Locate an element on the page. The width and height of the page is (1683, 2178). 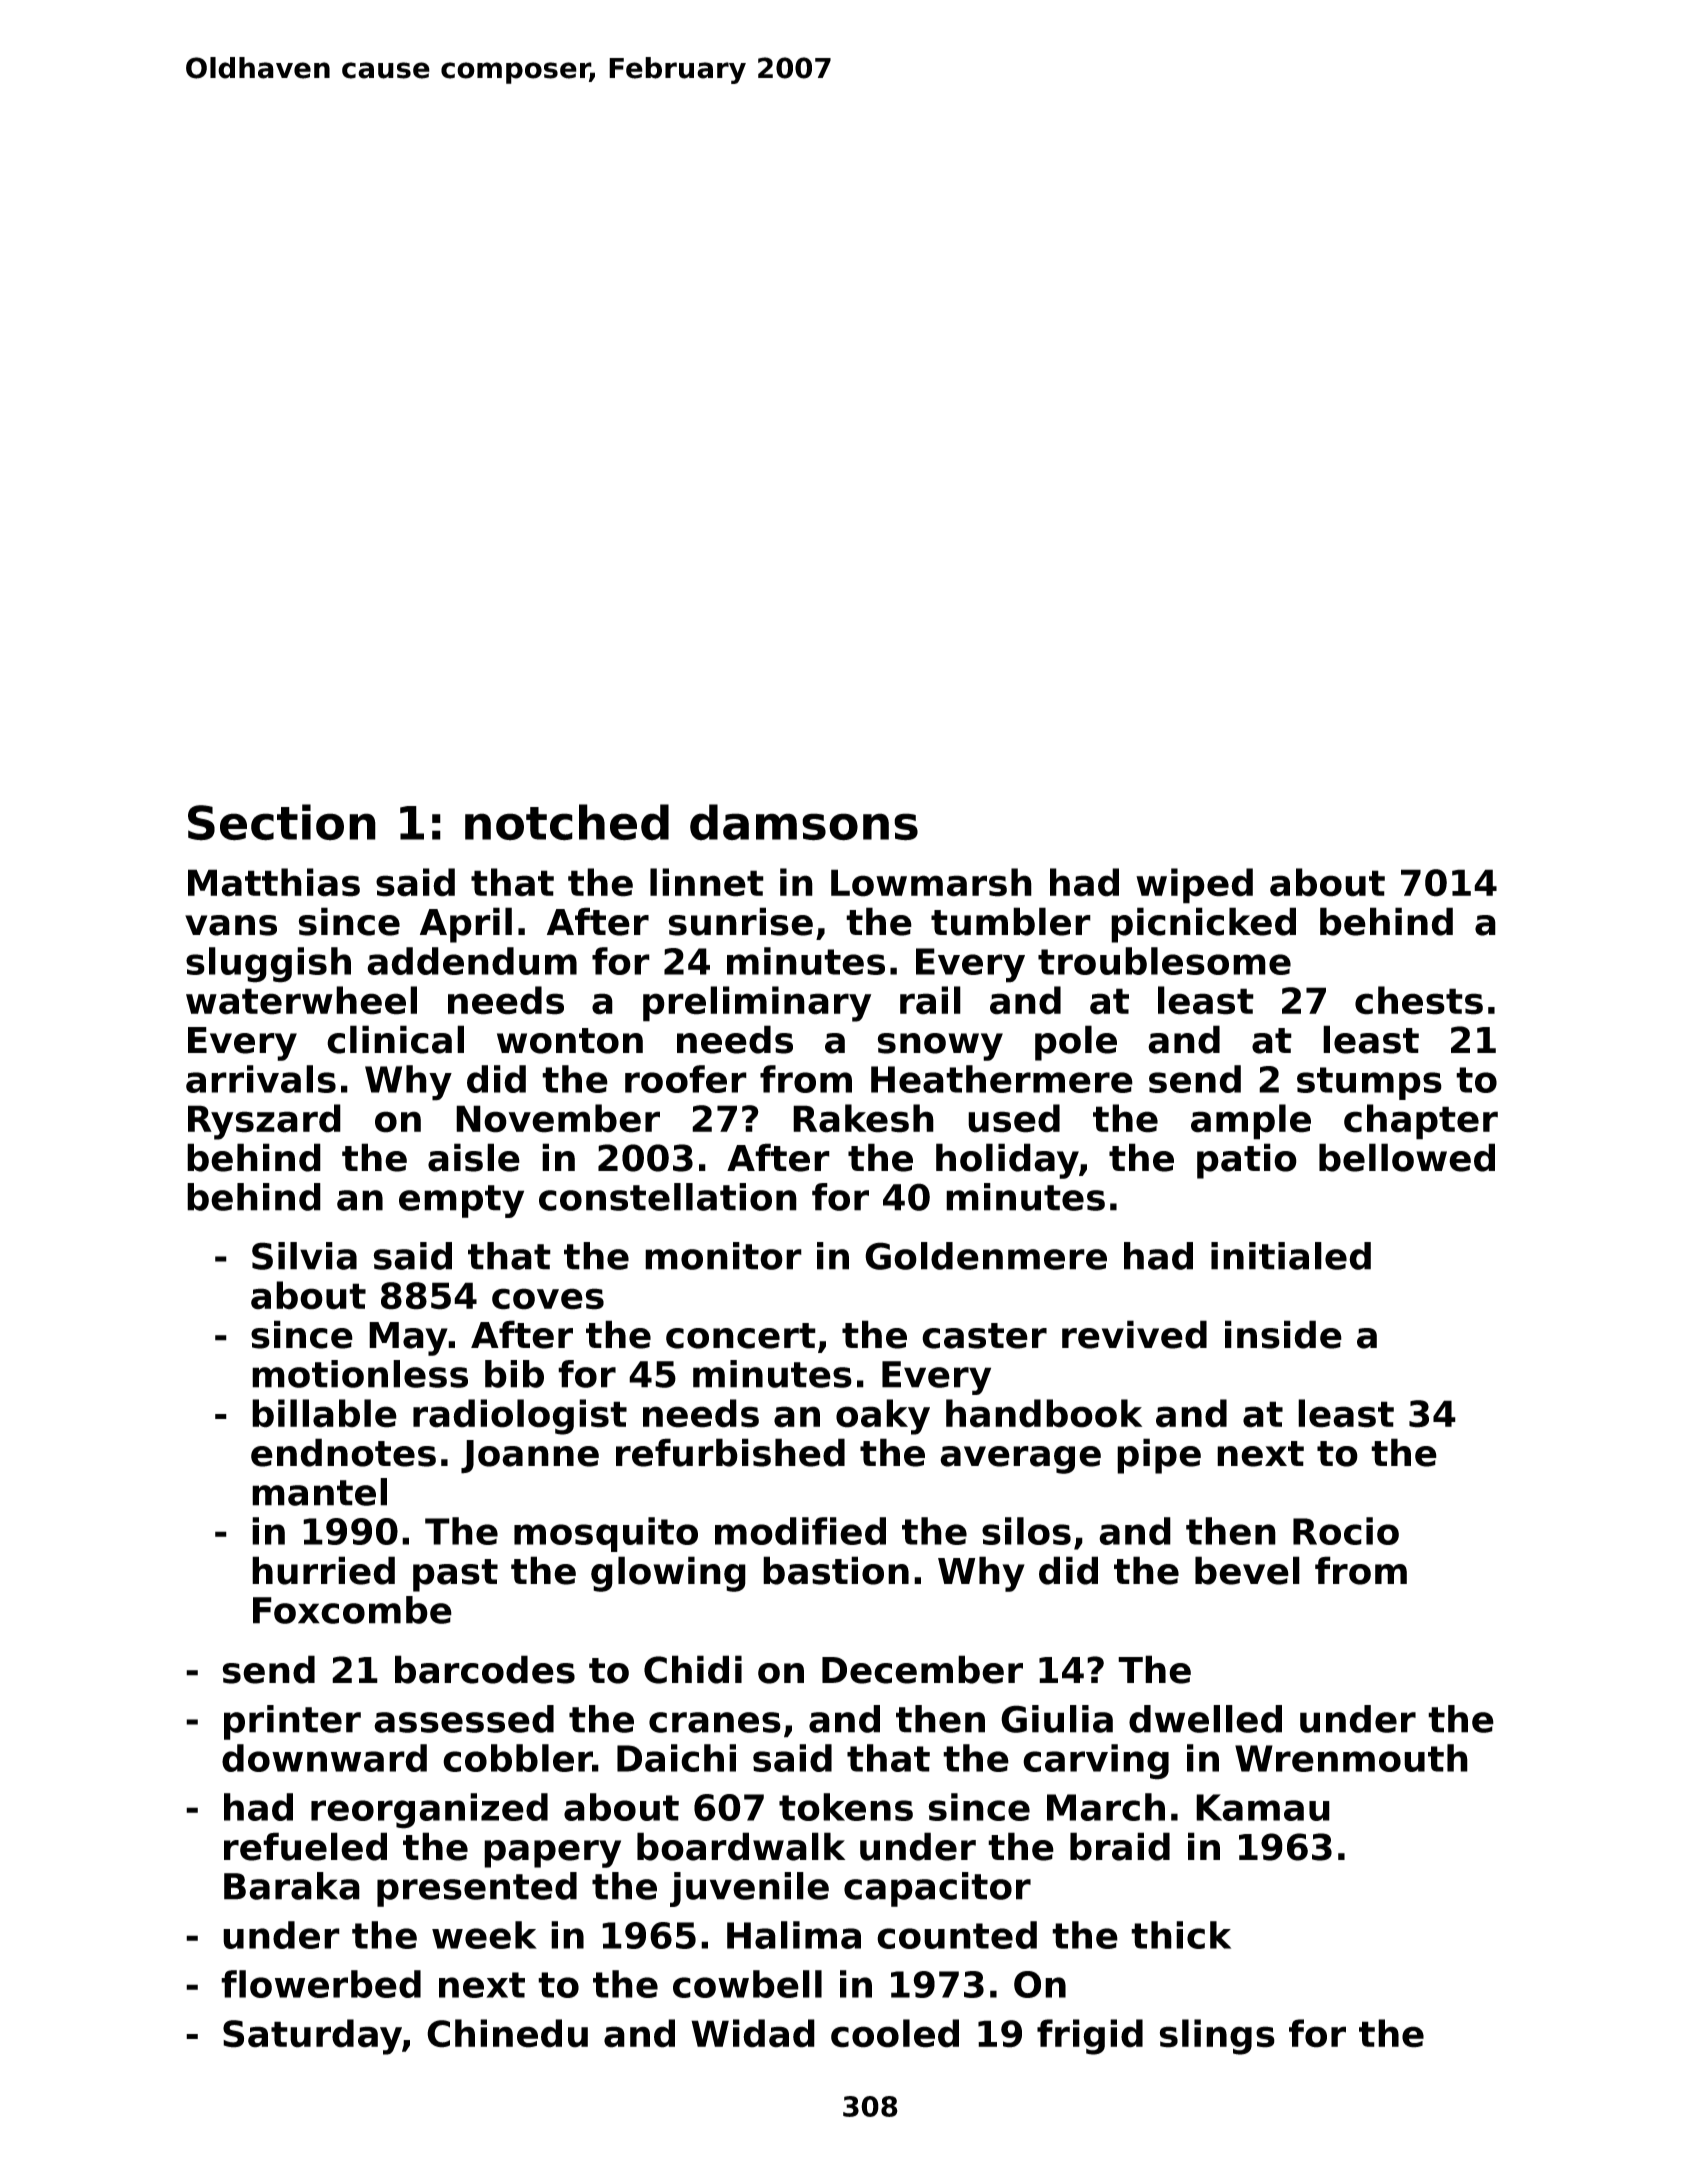
Matthias is located at coordinates (274, 882).
